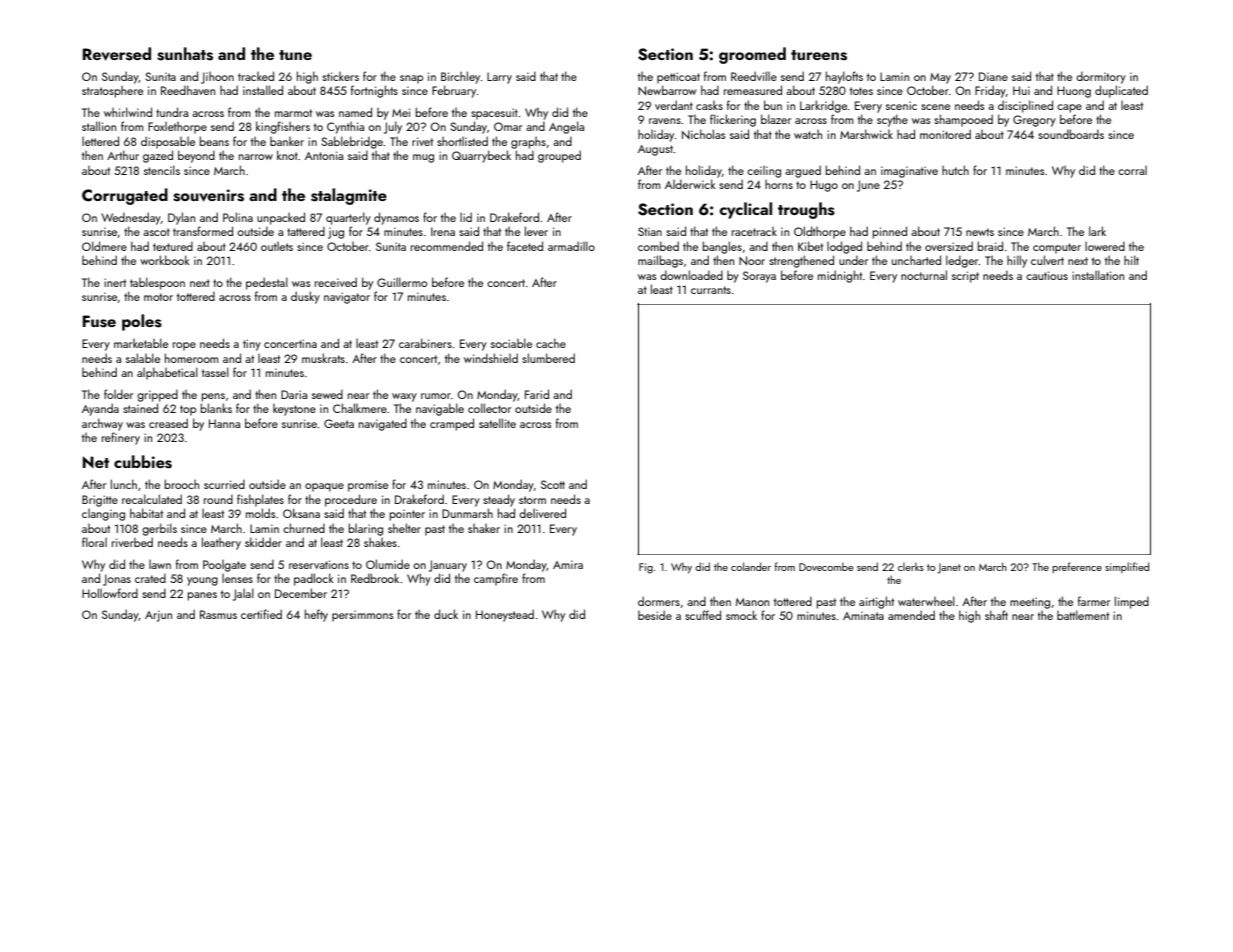 The height and width of the image is (952, 1233). I want to click on script, so click(965, 277).
